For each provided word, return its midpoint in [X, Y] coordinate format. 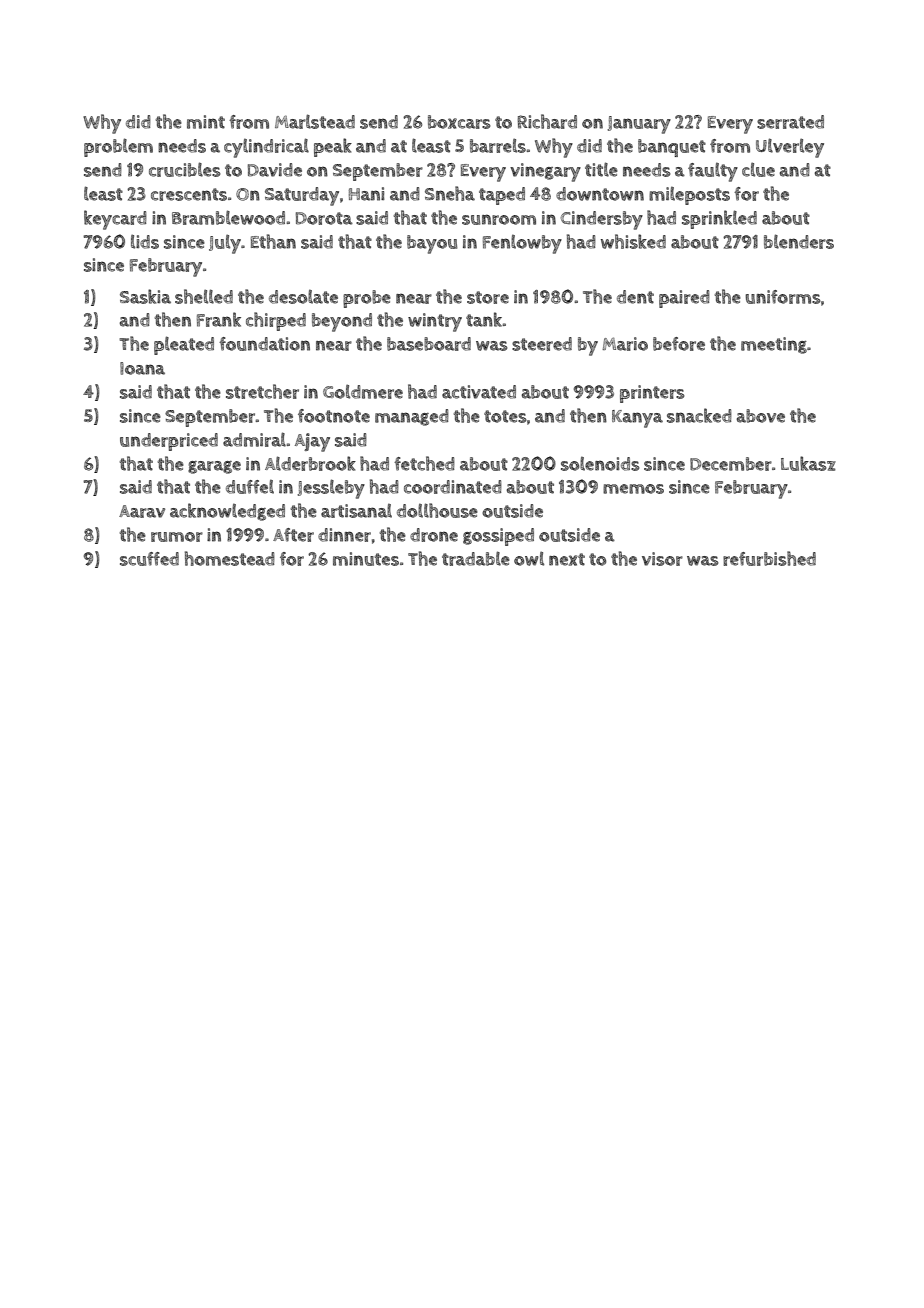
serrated [790, 122]
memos [633, 489]
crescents [189, 194]
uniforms [783, 297]
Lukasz [808, 463]
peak [333, 147]
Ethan [273, 241]
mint [206, 122]
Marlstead [315, 121]
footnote [334, 416]
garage [214, 467]
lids [145, 241]
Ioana [142, 368]
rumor [177, 537]
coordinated [453, 487]
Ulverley [790, 148]
